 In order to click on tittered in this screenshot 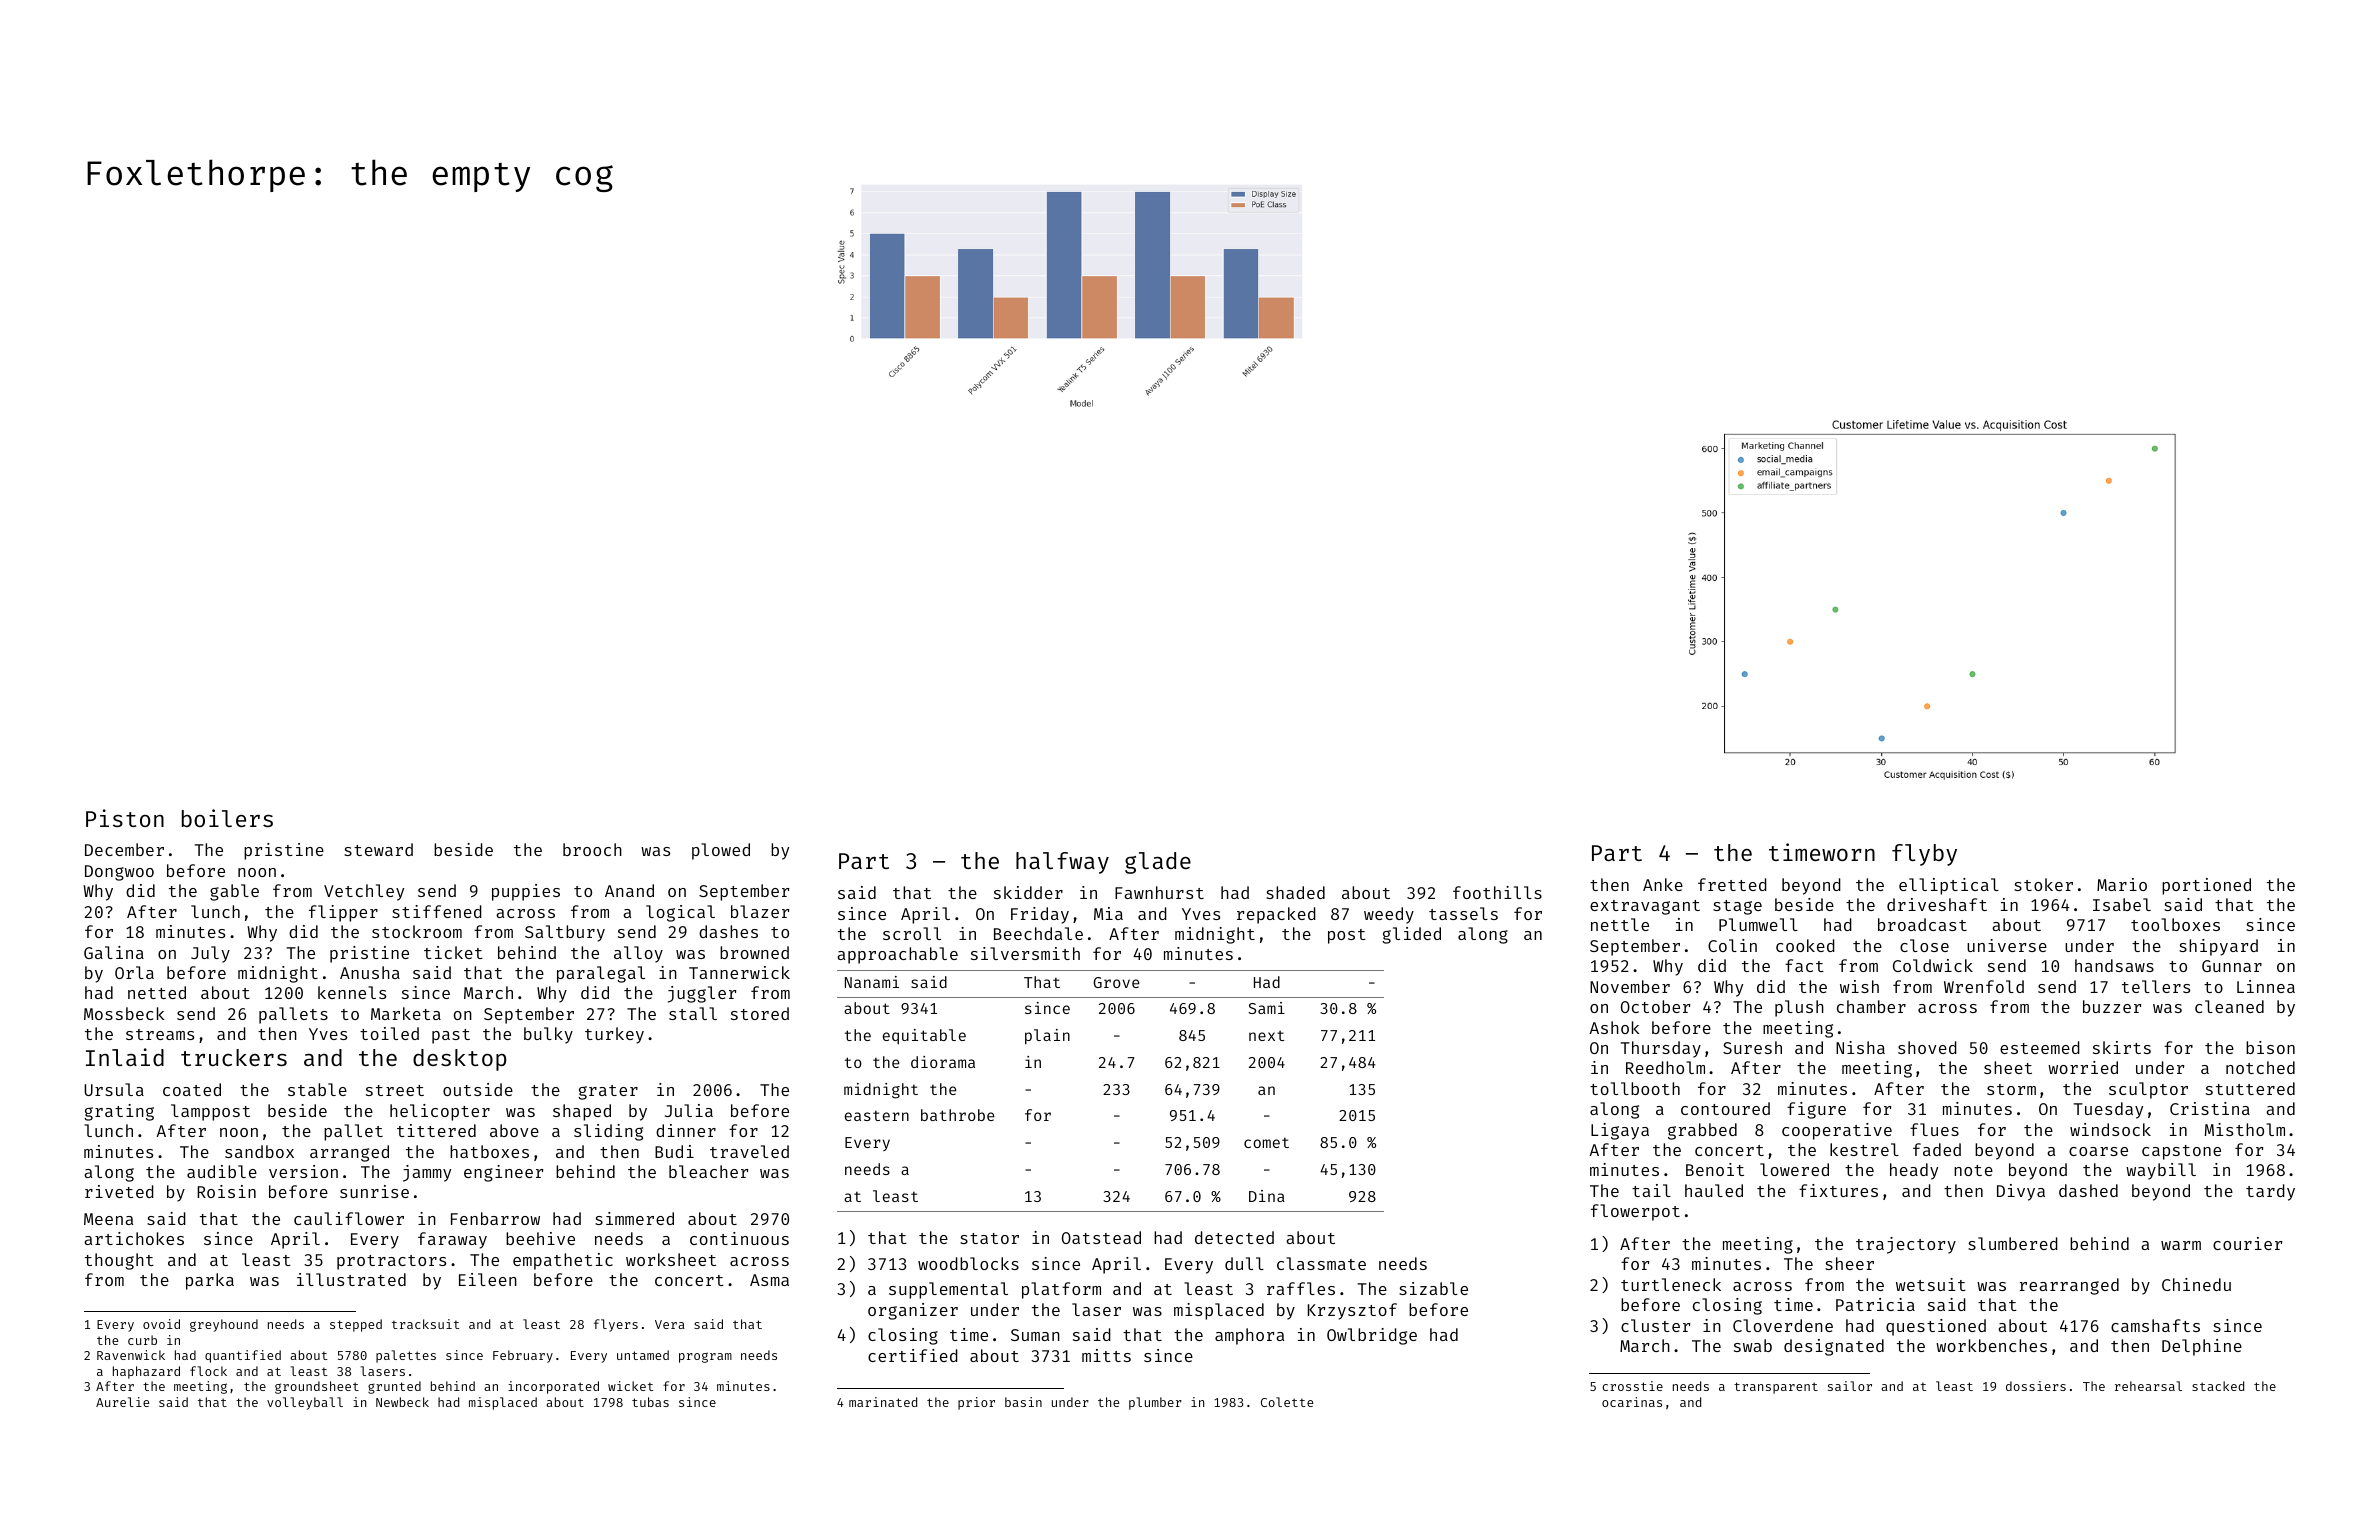, I will do `click(436, 1130)`.
